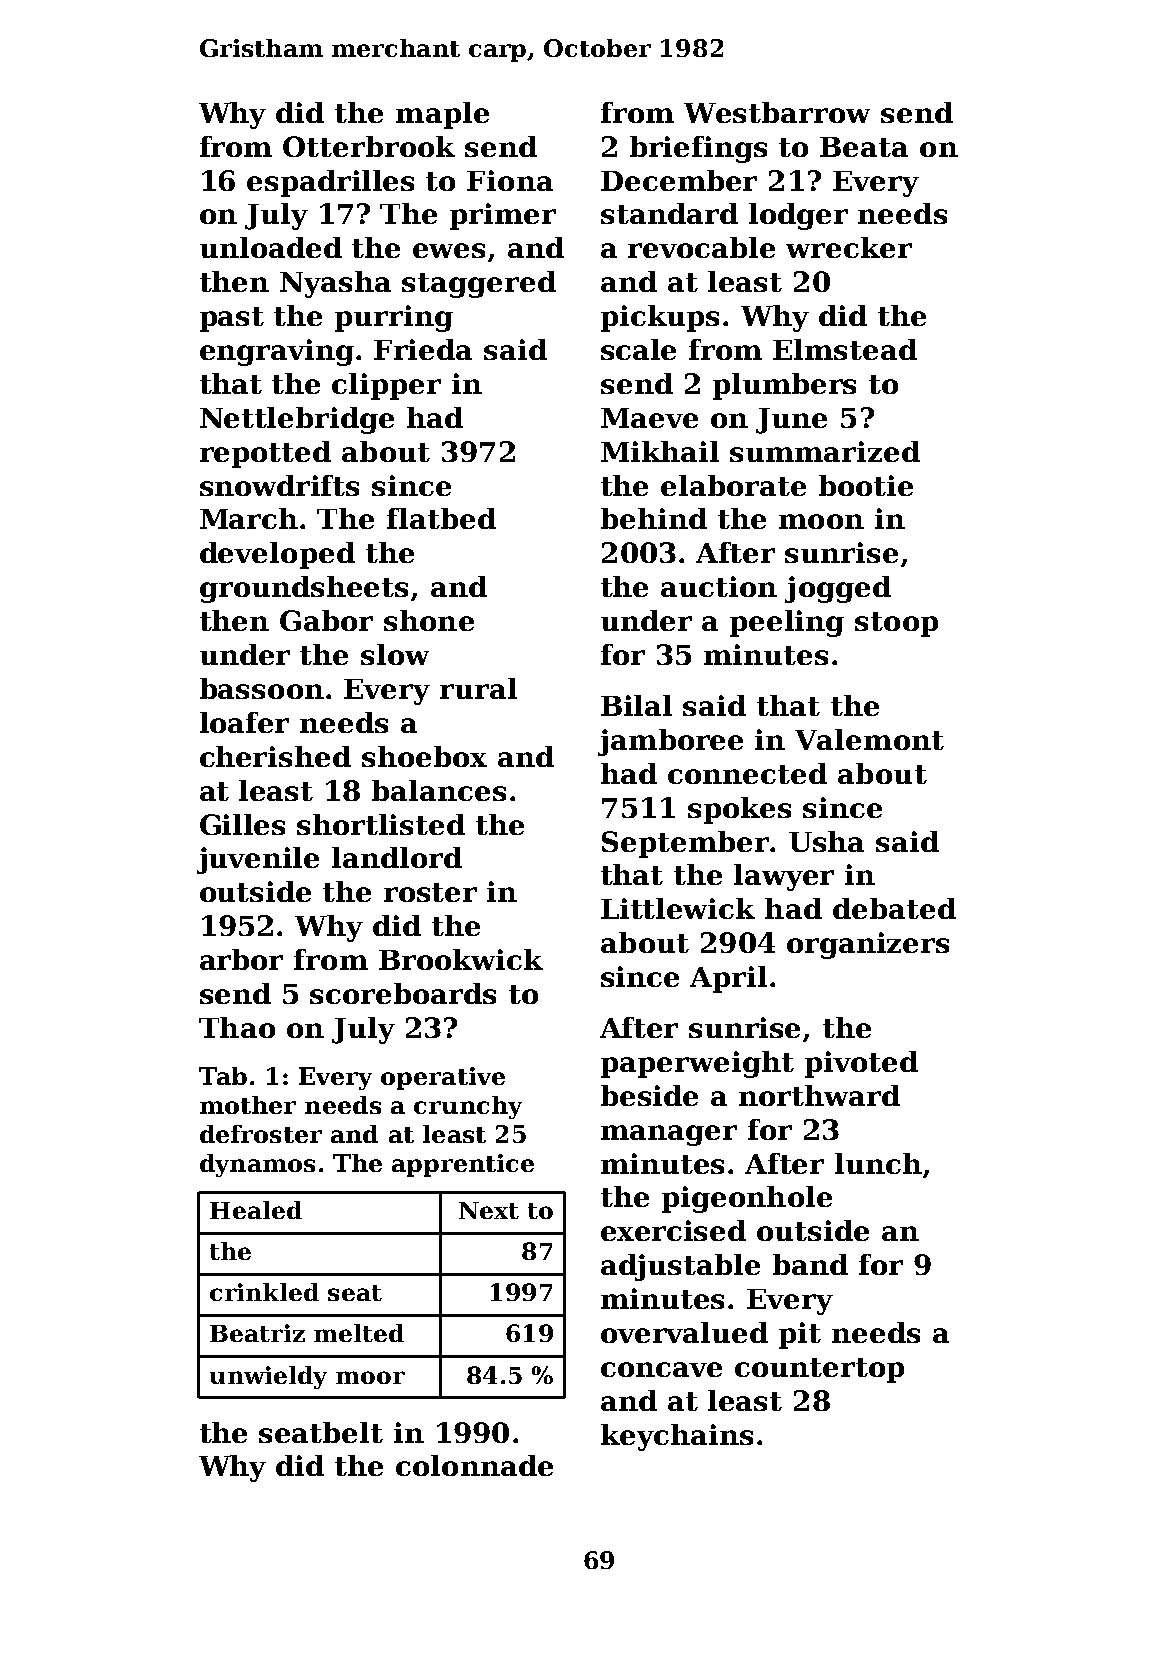 The width and height of the image is (1165, 1654). I want to click on unwieldy, so click(268, 1377).
